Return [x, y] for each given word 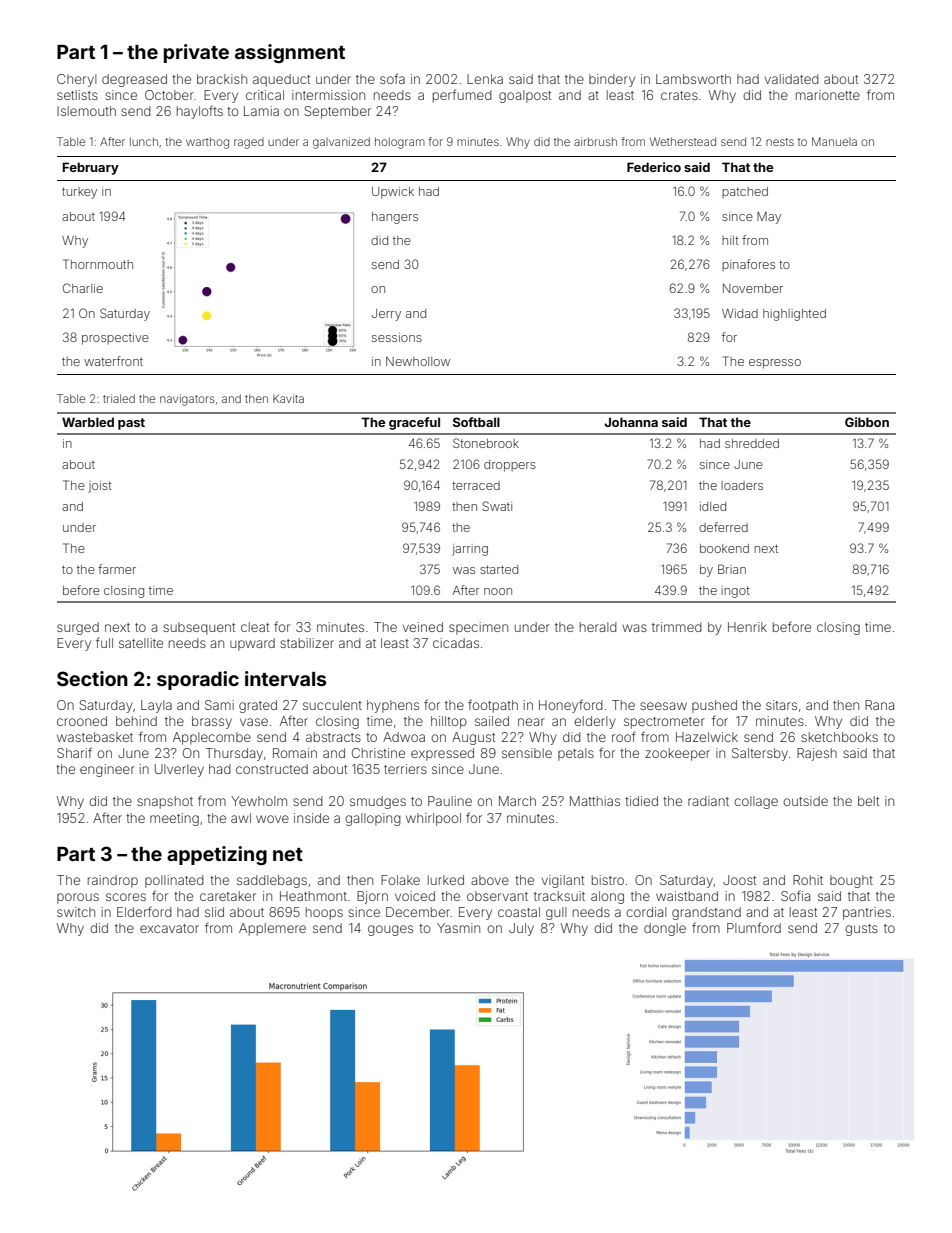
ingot [735, 592]
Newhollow [418, 361]
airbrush [595, 141]
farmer [117, 569]
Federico [654, 167]
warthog [207, 143]
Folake [400, 880]
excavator [169, 928]
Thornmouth [98, 264]
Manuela [834, 141]
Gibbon [867, 422]
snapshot [165, 802]
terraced [476, 485]
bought [851, 881]
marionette [828, 95]
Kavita [288, 398]
